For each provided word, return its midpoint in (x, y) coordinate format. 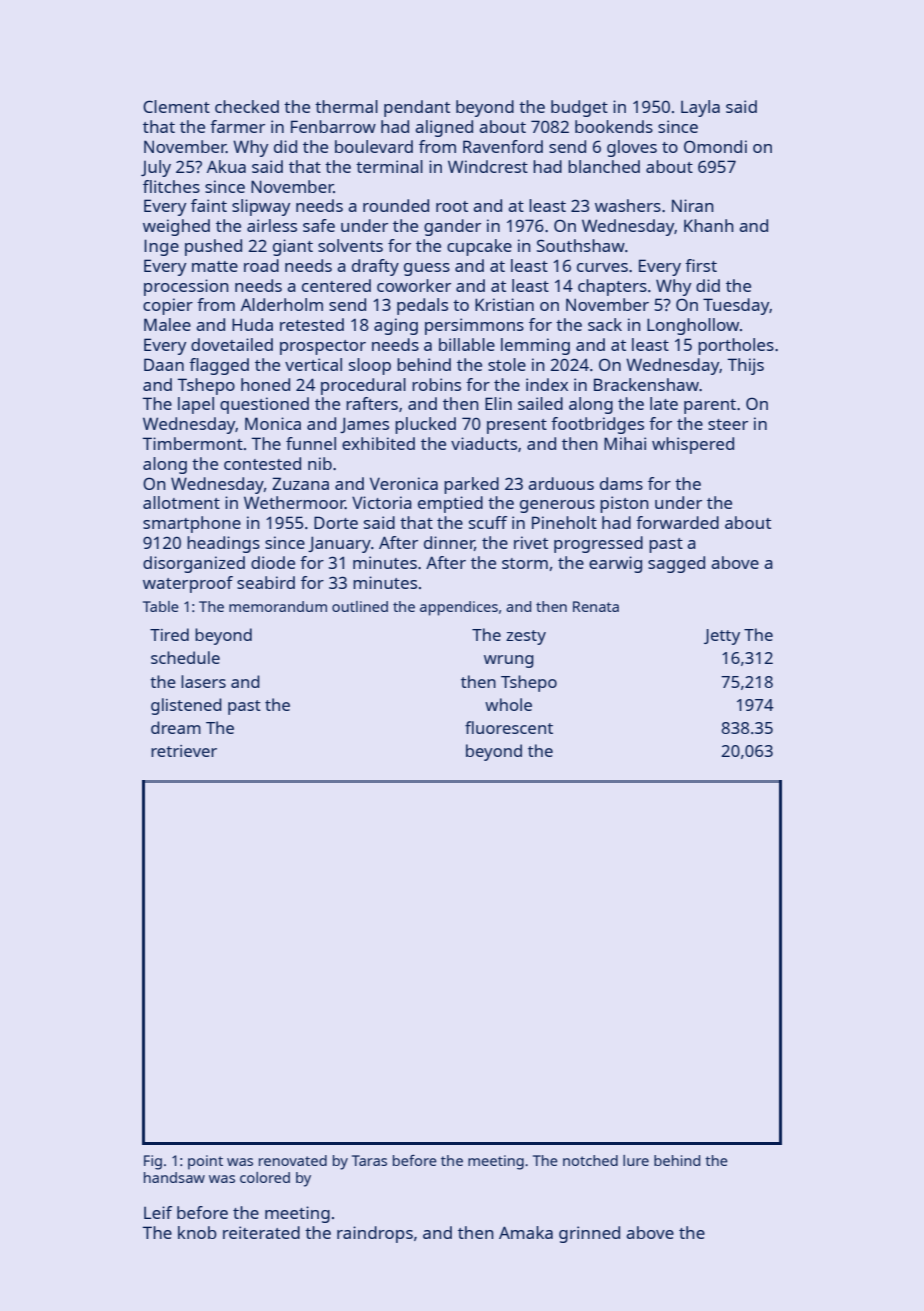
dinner (449, 543)
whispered (693, 445)
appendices (459, 608)
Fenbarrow (333, 126)
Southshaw (581, 245)
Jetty (722, 637)
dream (176, 727)
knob (197, 1232)
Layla (700, 108)
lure (636, 1160)
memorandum (278, 606)
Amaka (526, 1232)
